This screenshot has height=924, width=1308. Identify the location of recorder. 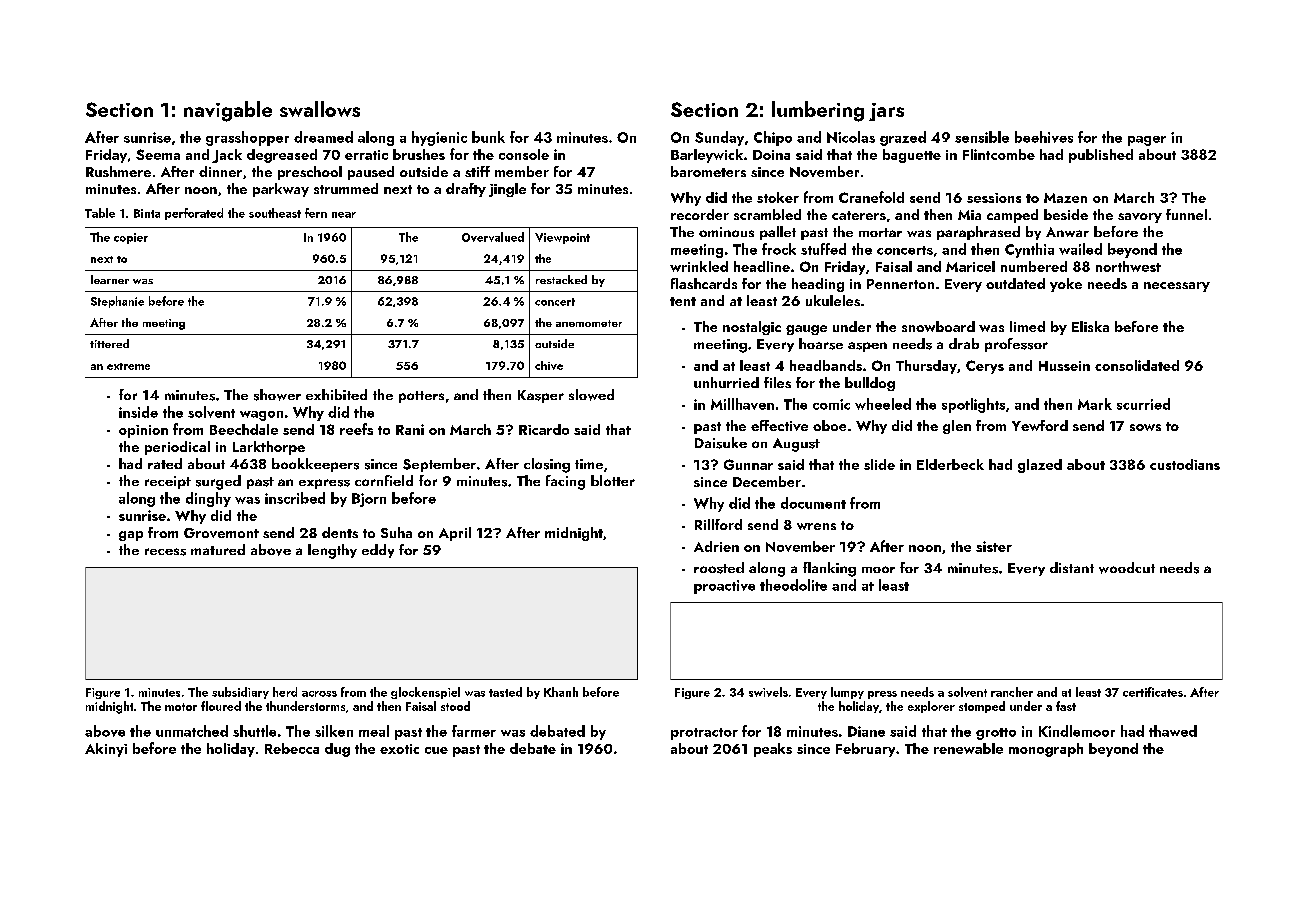
(700, 214).
